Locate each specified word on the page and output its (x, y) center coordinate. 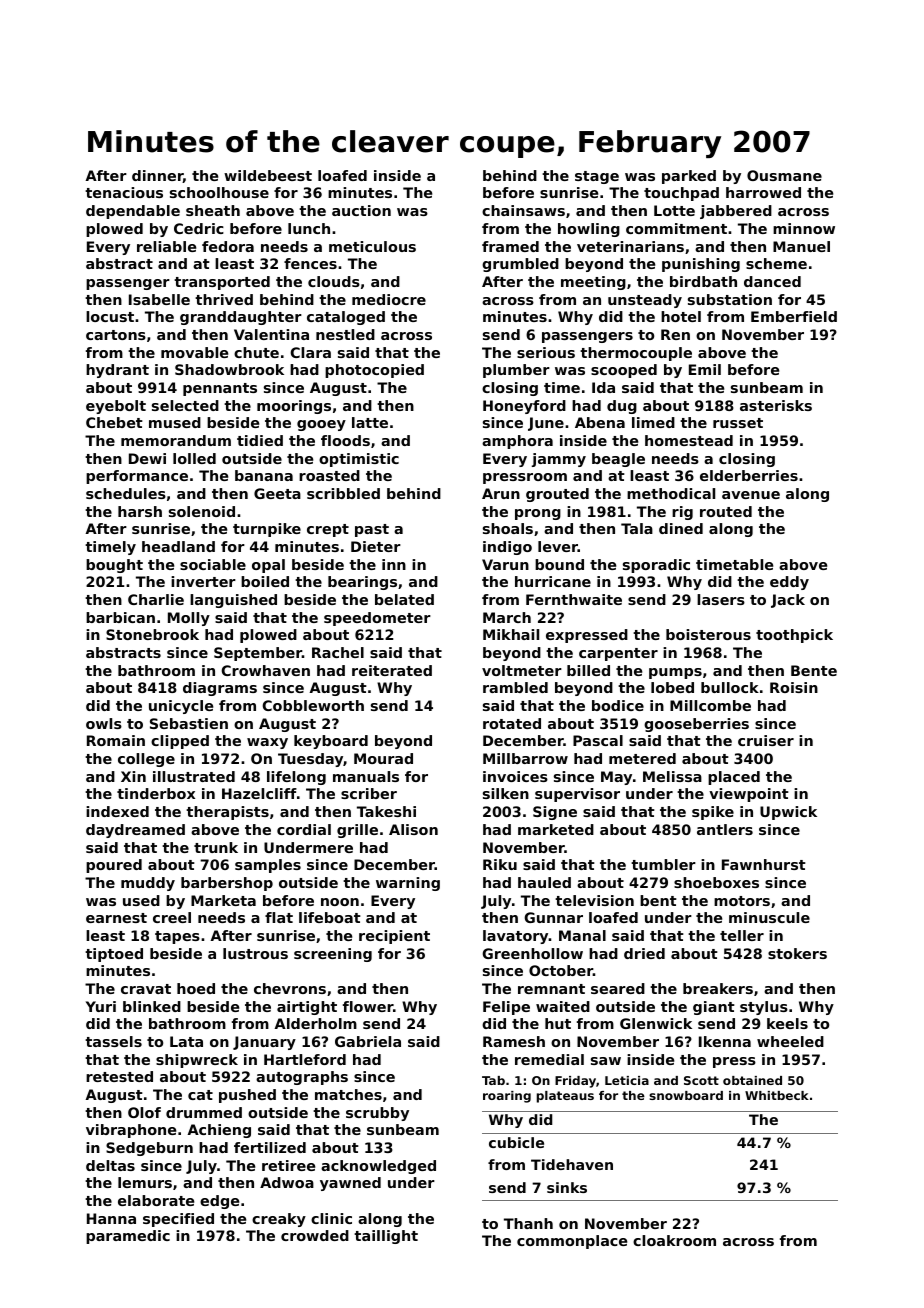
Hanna (111, 1218)
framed (510, 246)
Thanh (528, 1223)
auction (361, 210)
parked (689, 177)
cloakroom (674, 1240)
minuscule (769, 917)
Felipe (506, 1008)
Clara (310, 352)
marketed (556, 829)
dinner (157, 176)
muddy (148, 884)
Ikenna (725, 1041)
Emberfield (794, 316)
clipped (180, 742)
